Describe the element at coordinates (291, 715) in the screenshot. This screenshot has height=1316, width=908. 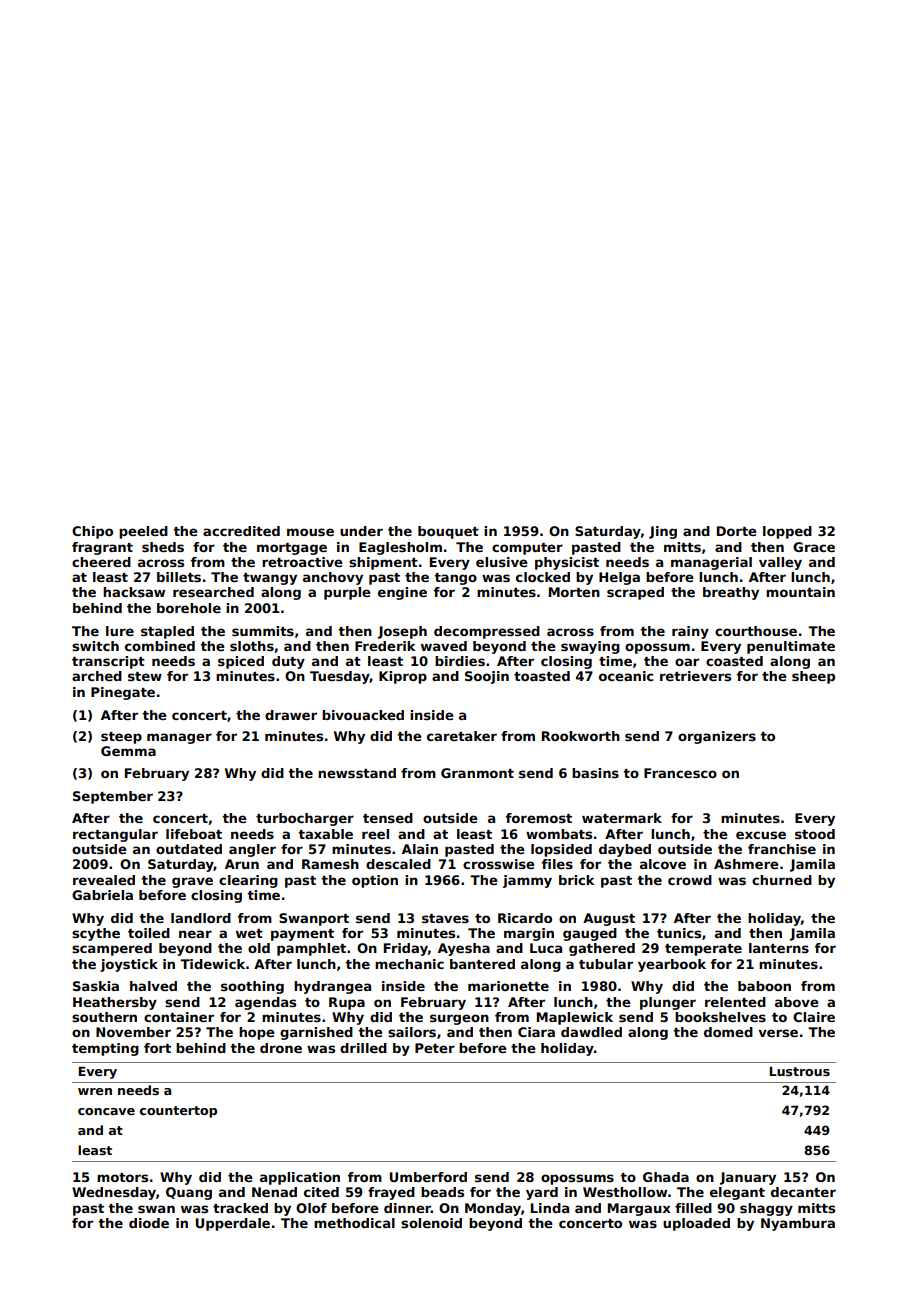
I see `drawer` at that location.
